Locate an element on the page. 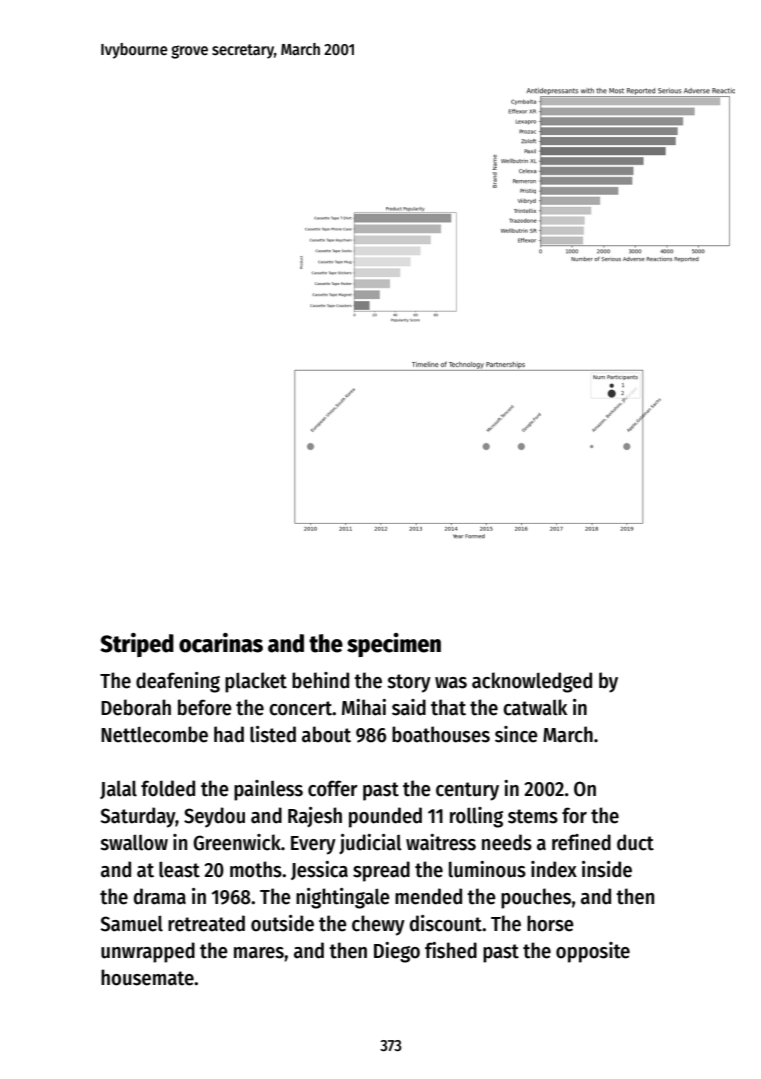 This document has height=1079, width=761. swallow is located at coordinates (134, 842).
